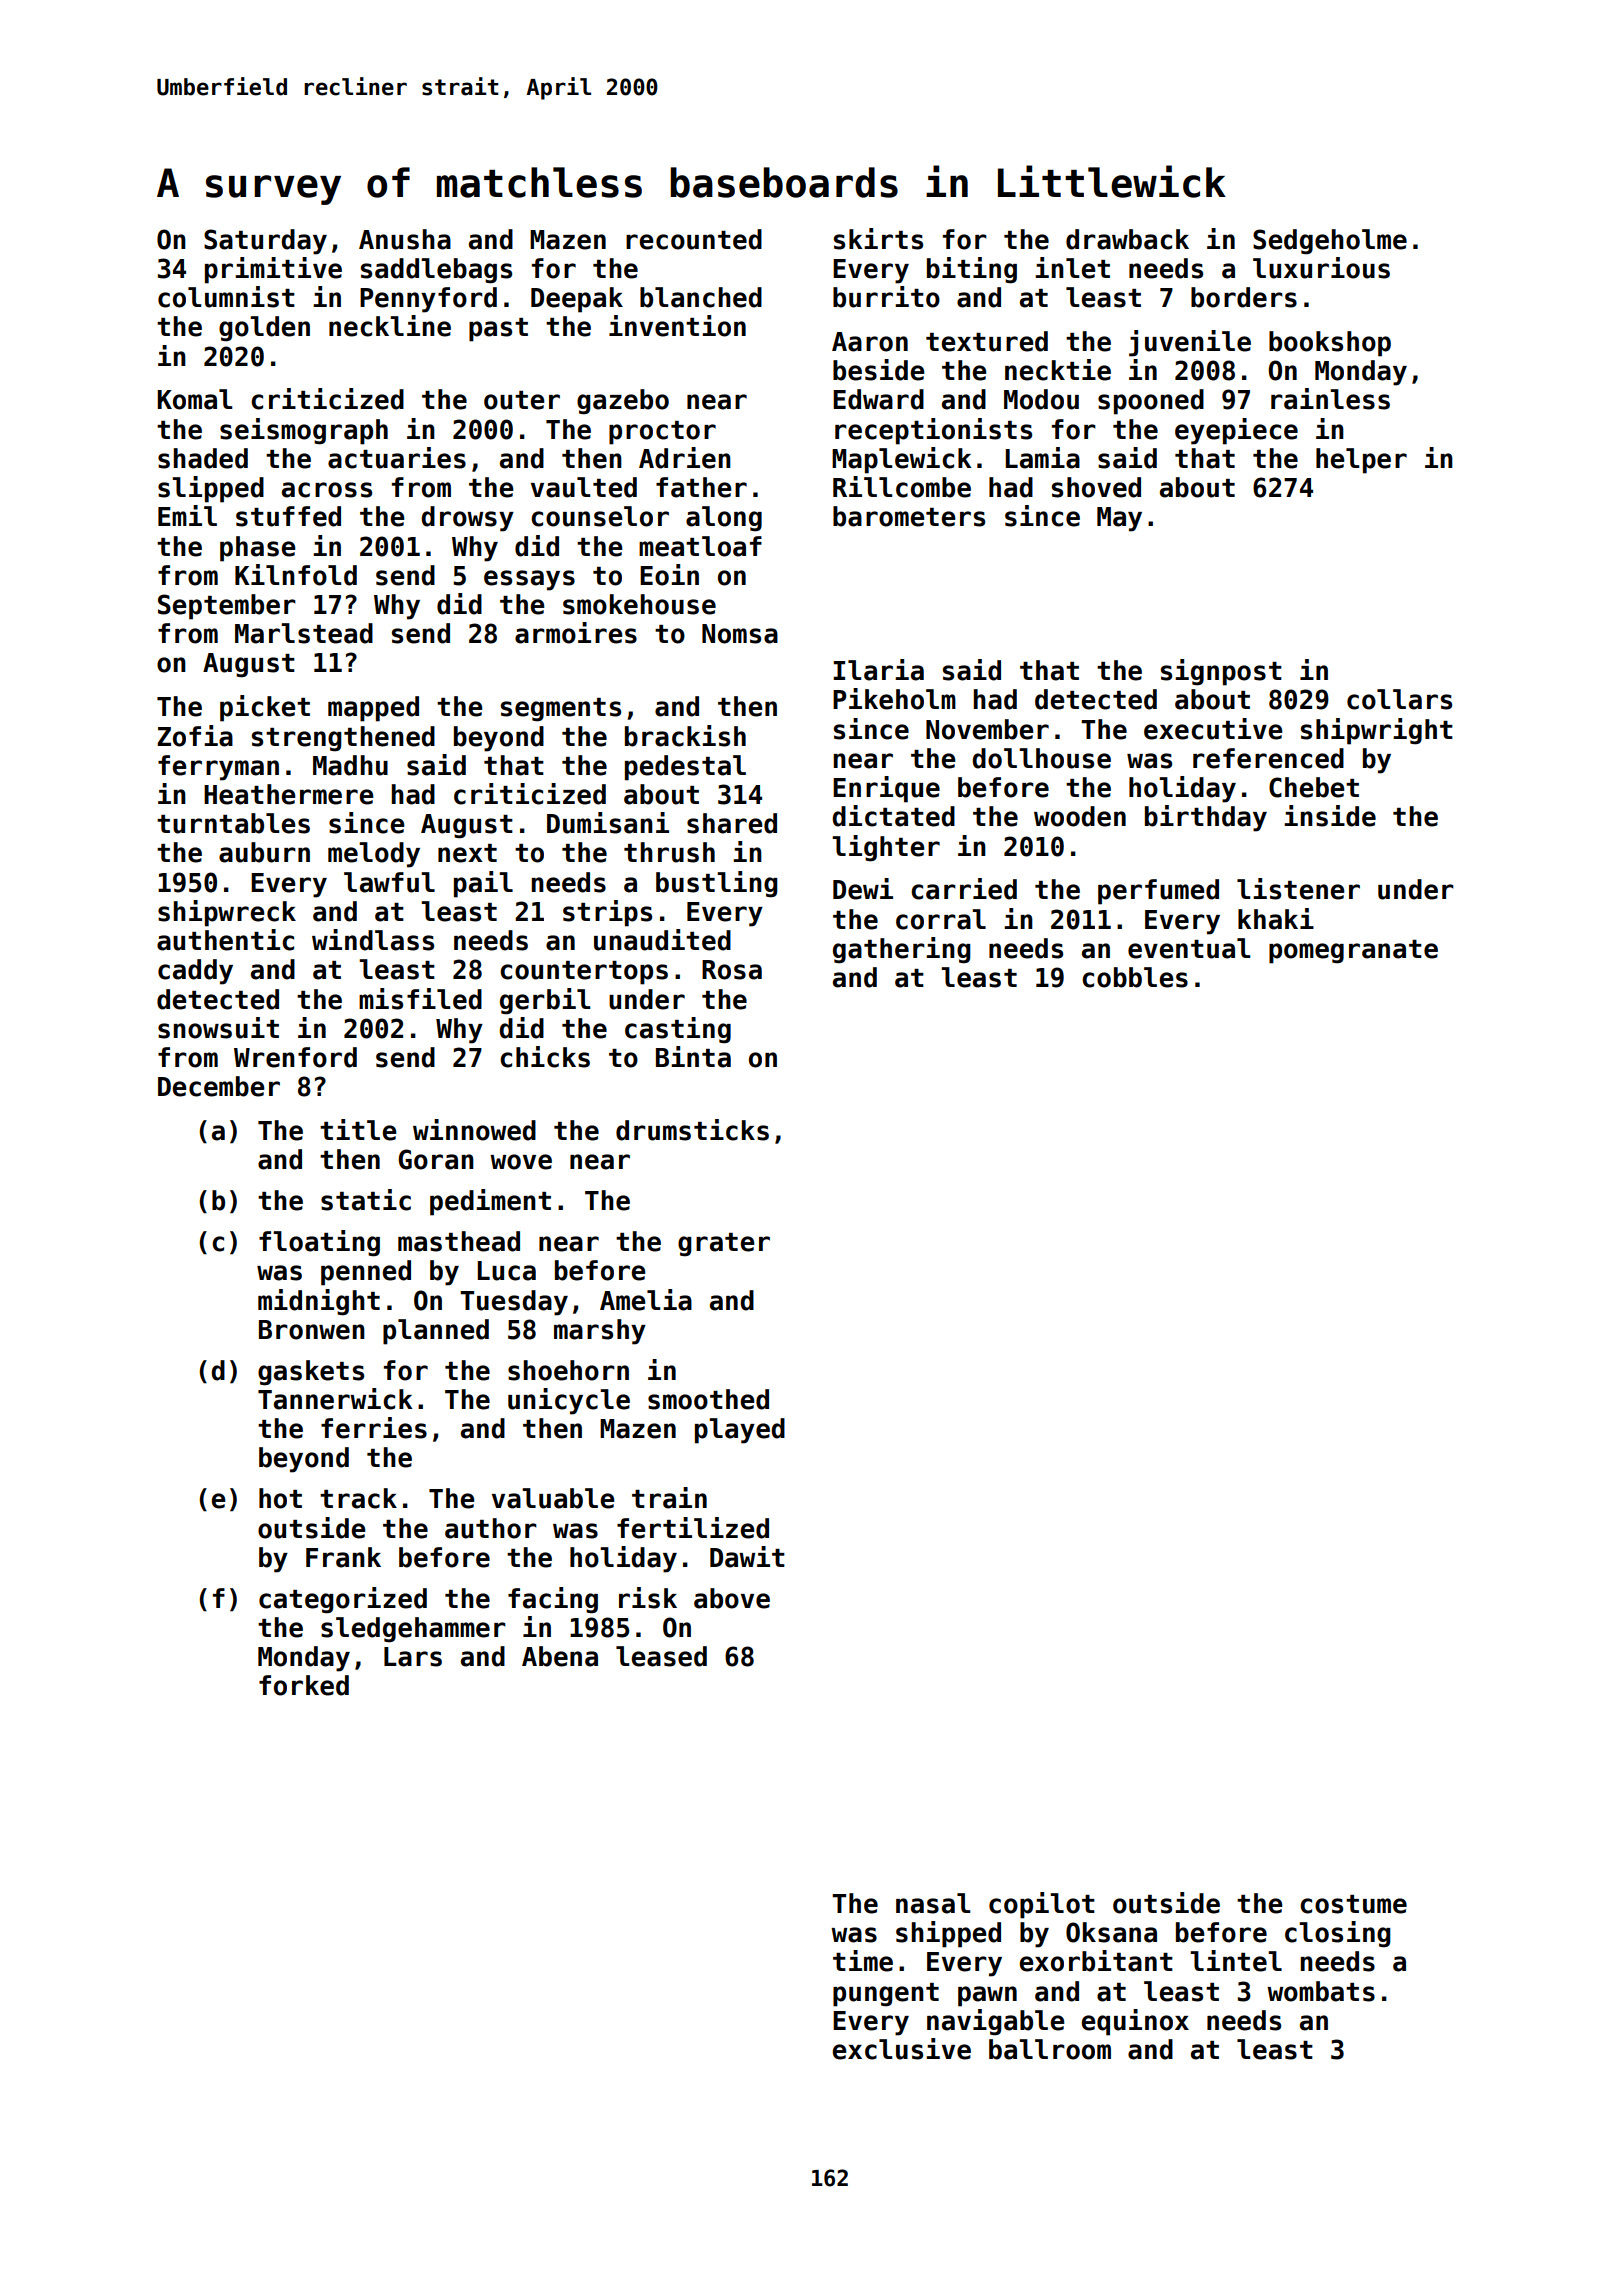 The width and height of the screenshot is (1620, 2292). What do you see at coordinates (685, 768) in the screenshot?
I see `pedestal` at bounding box center [685, 768].
